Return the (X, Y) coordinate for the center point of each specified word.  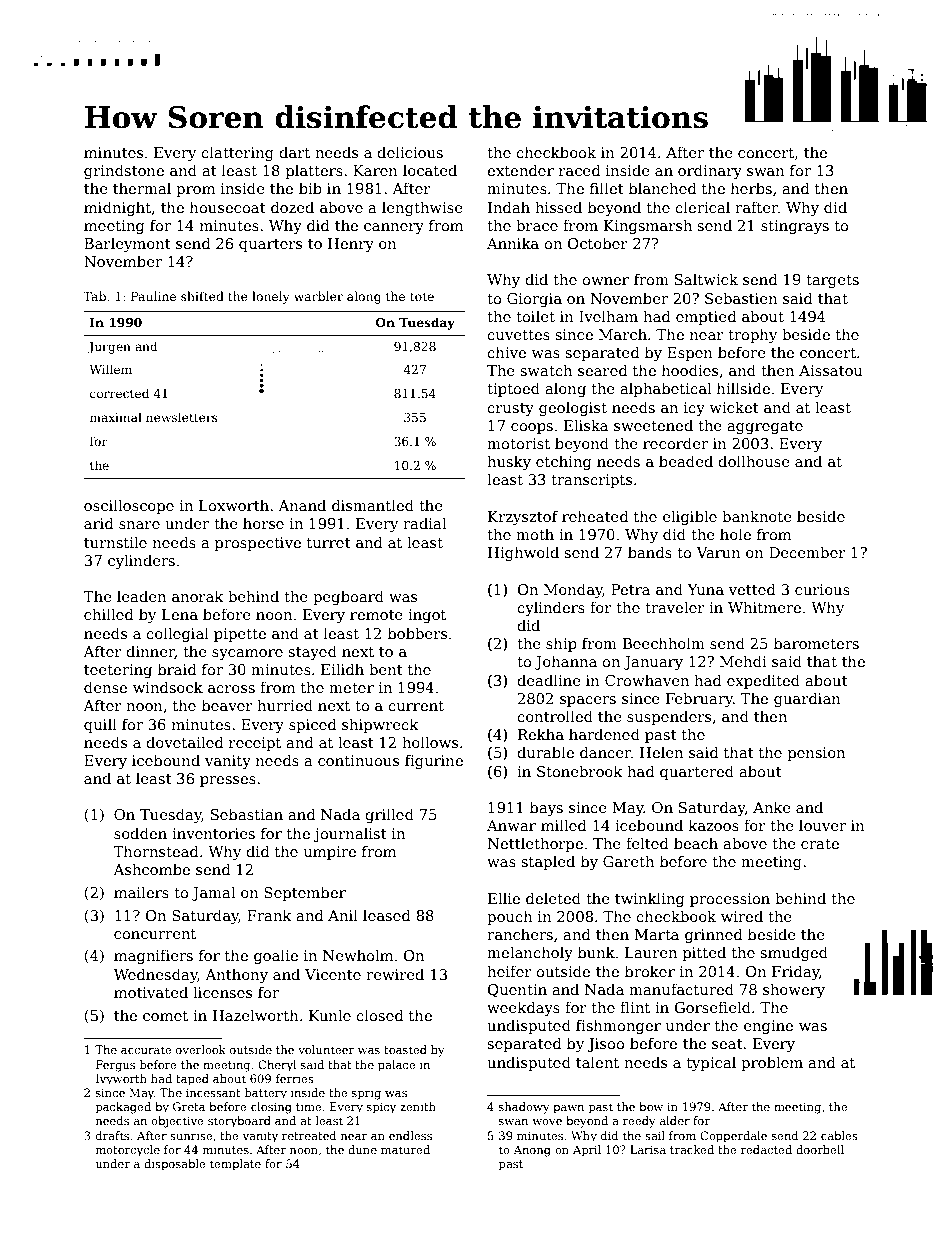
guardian (807, 699)
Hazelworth (256, 1015)
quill (100, 725)
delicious (410, 152)
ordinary (710, 171)
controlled (555, 716)
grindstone (124, 171)
